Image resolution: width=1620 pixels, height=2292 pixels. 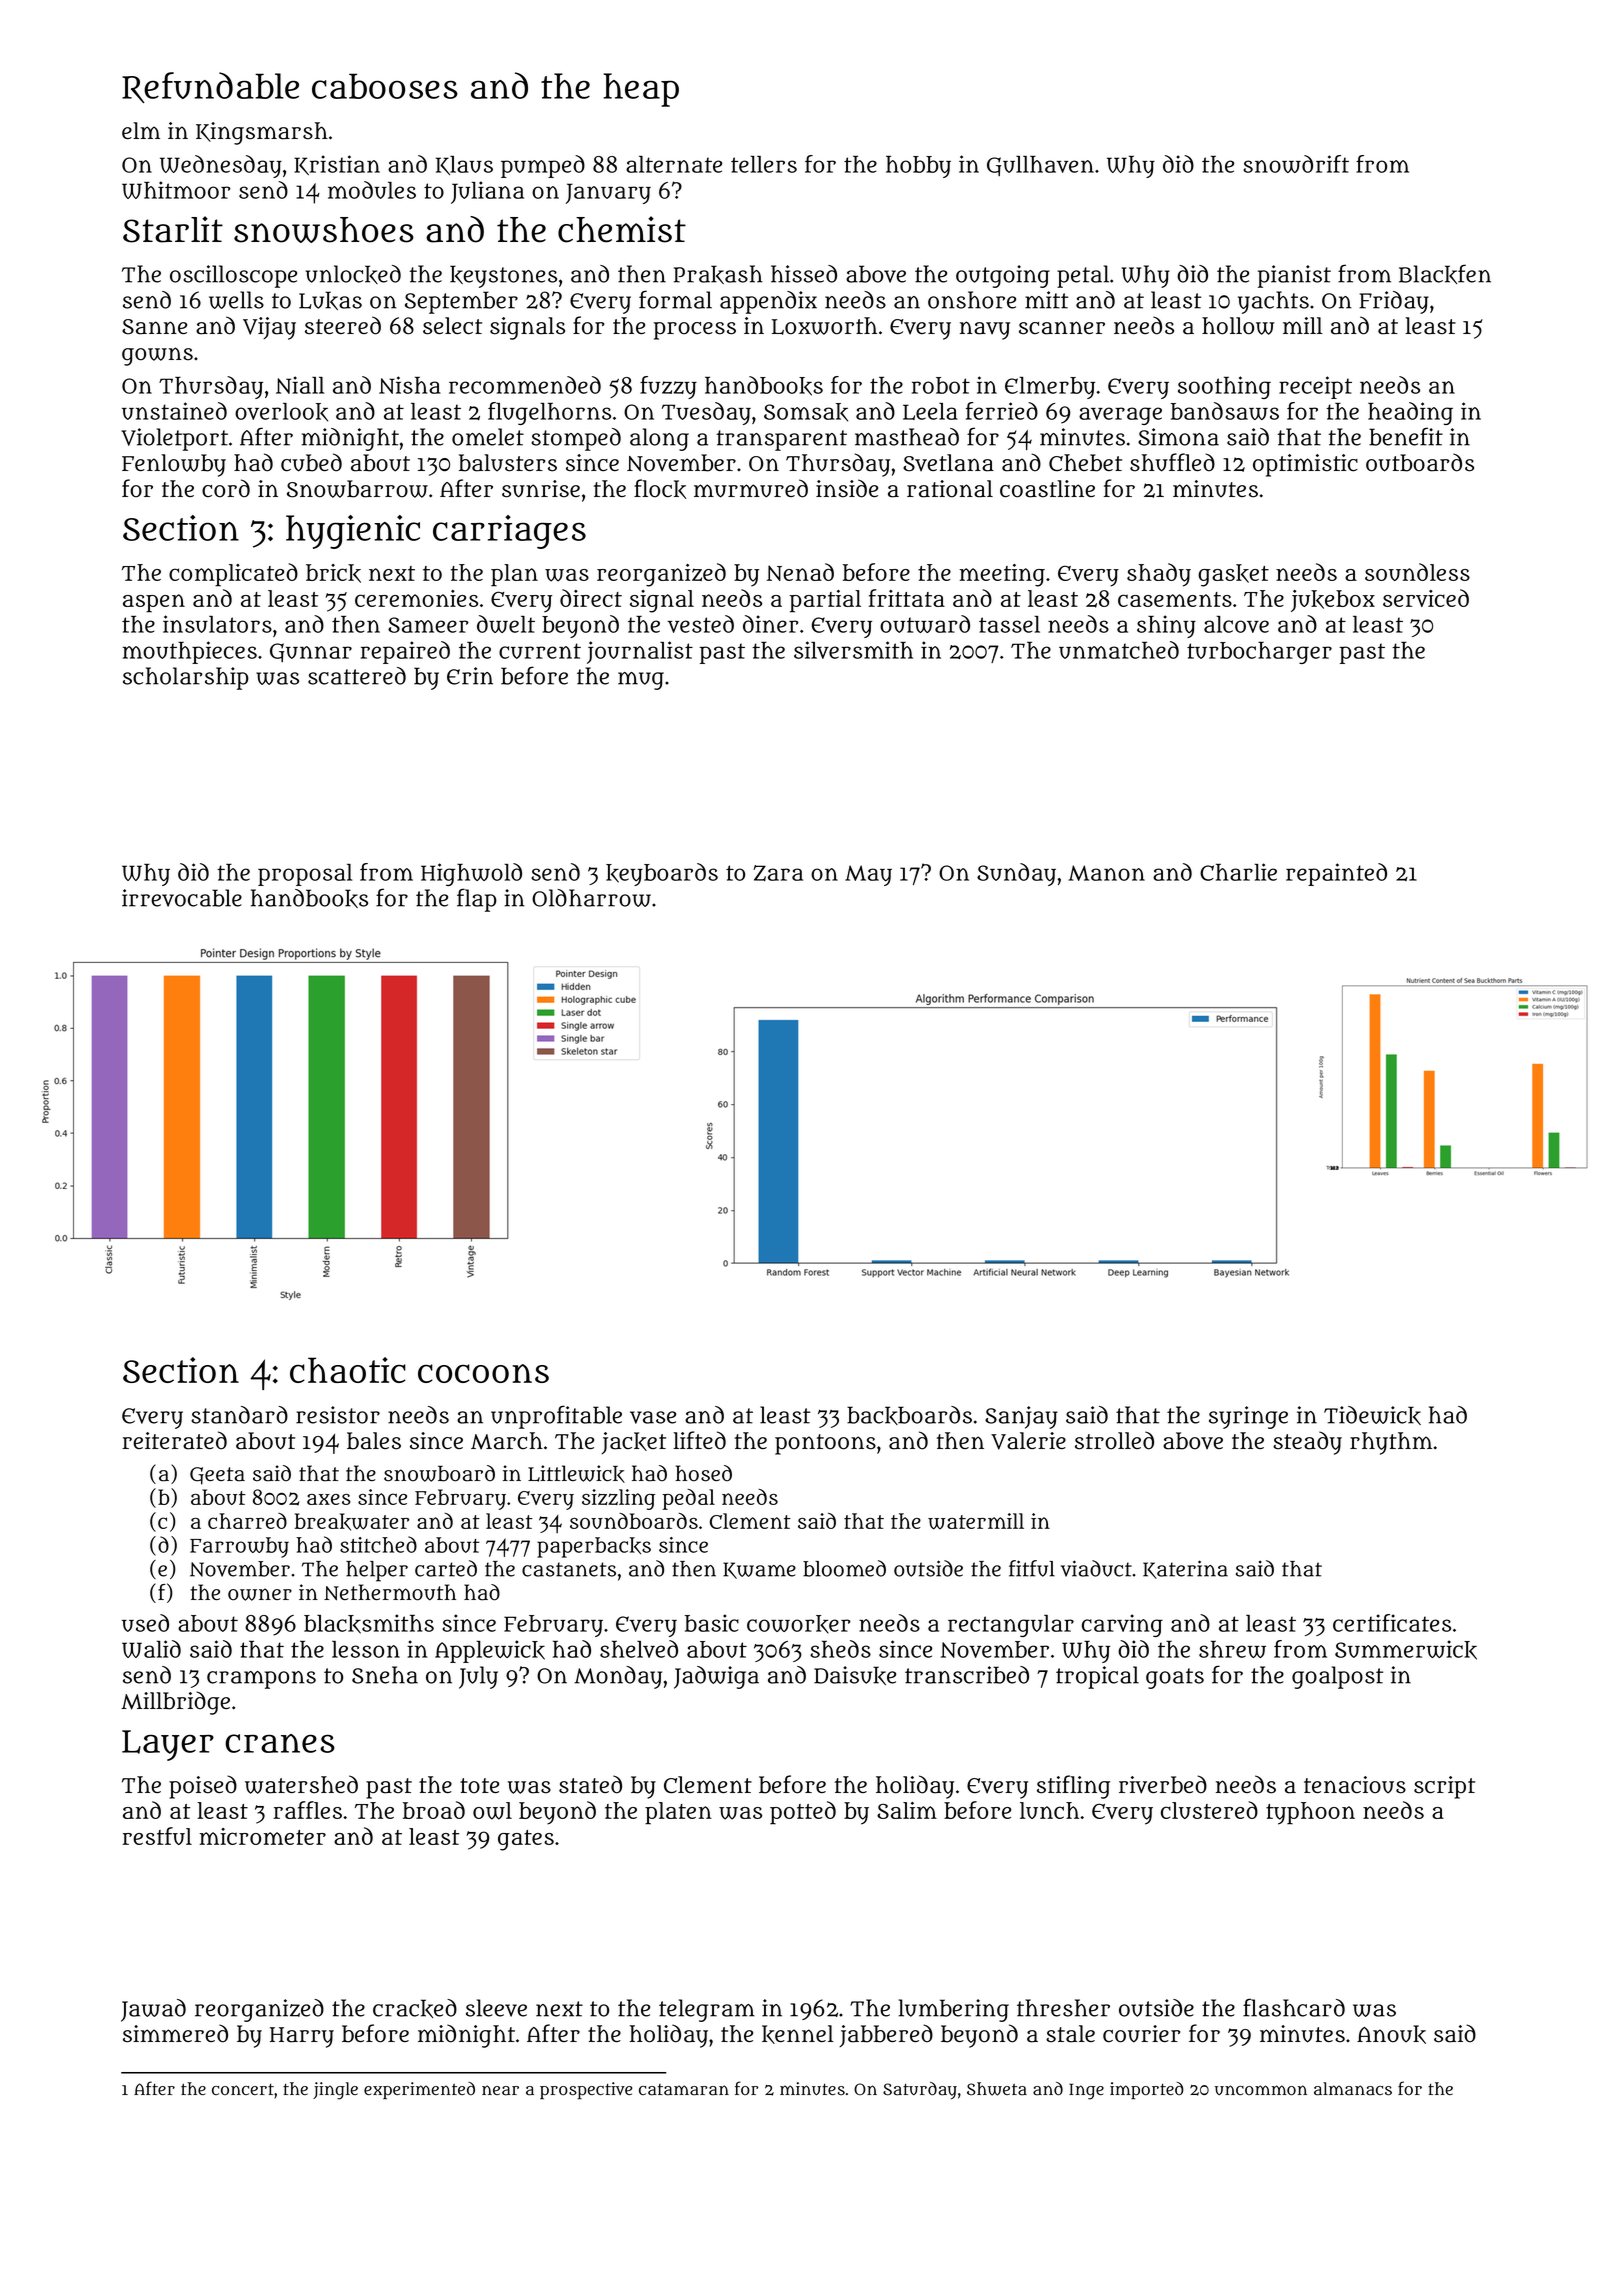 I want to click on mug, so click(x=641, y=681).
